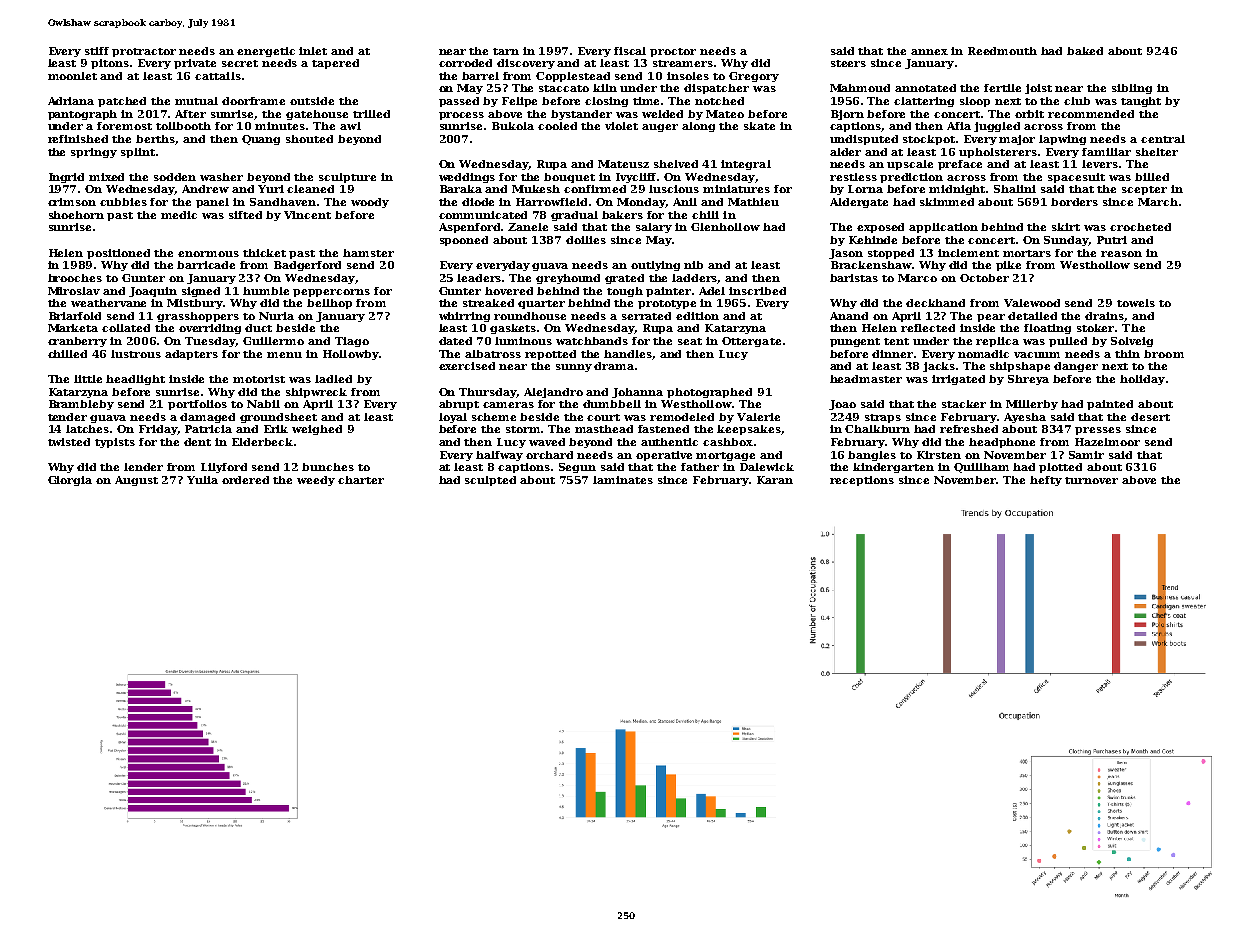  What do you see at coordinates (753, 202) in the screenshot?
I see `Mathieu` at bounding box center [753, 202].
